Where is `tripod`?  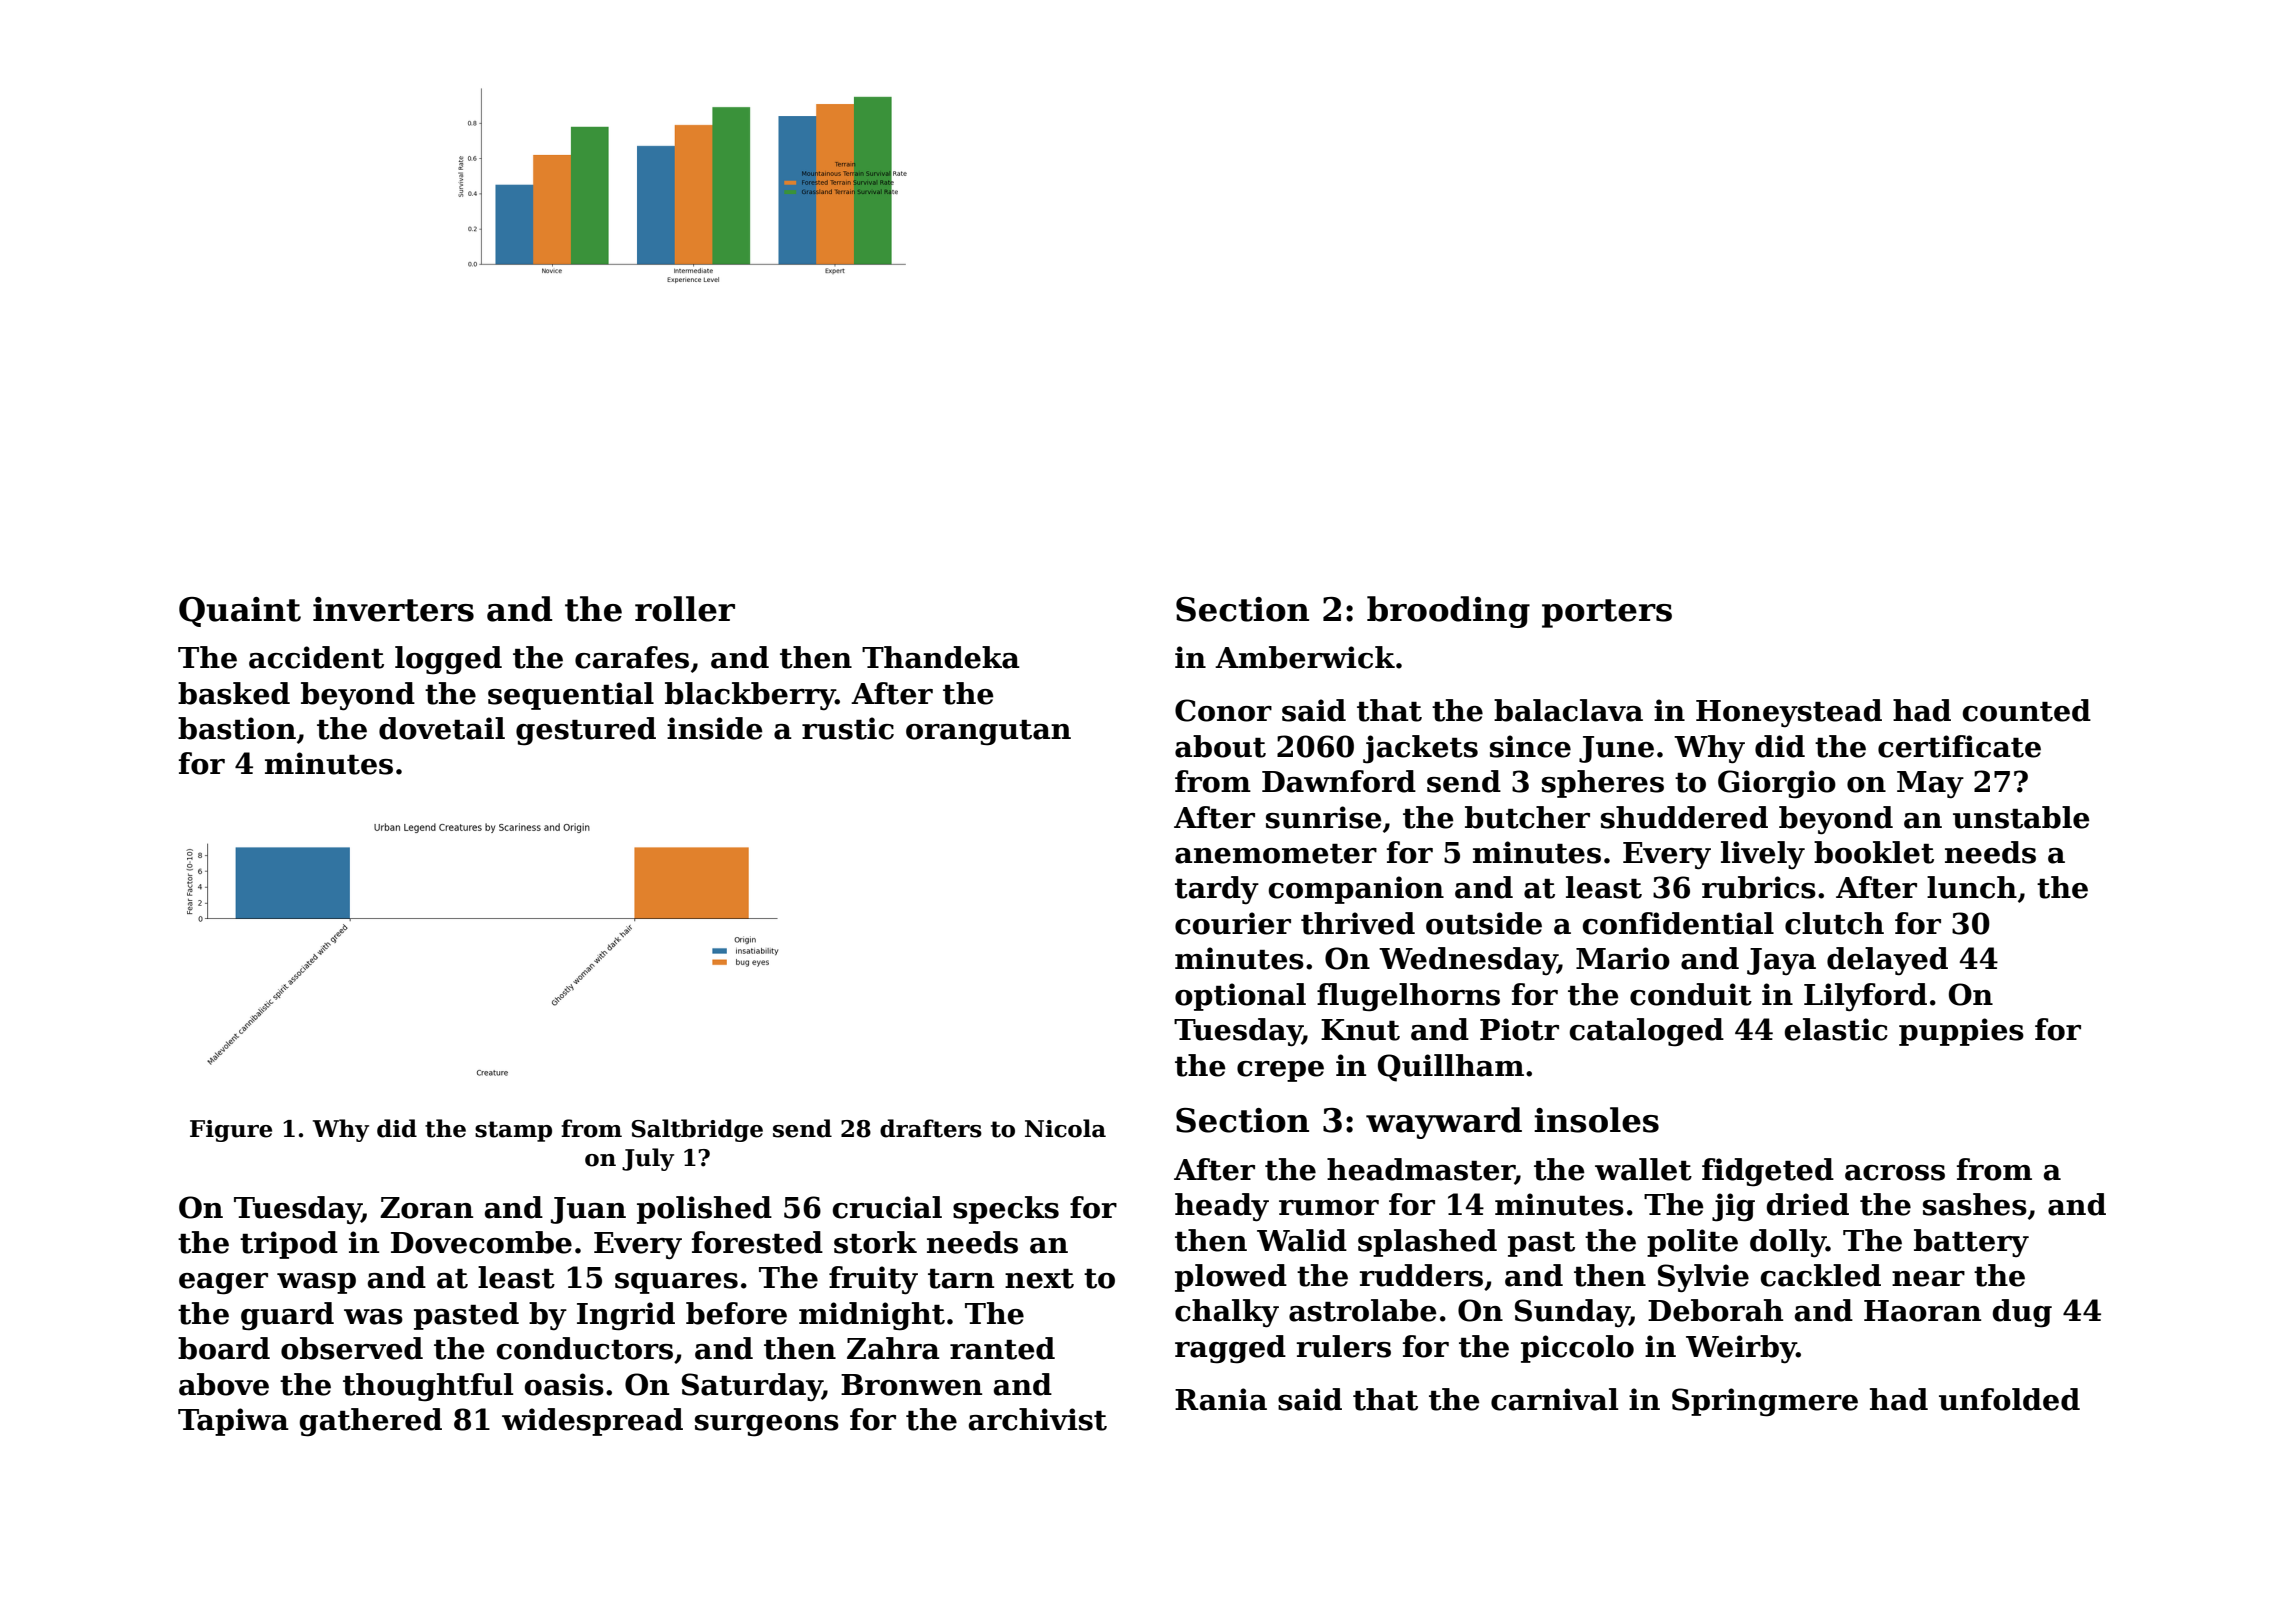
tripod is located at coordinates (289, 1245).
